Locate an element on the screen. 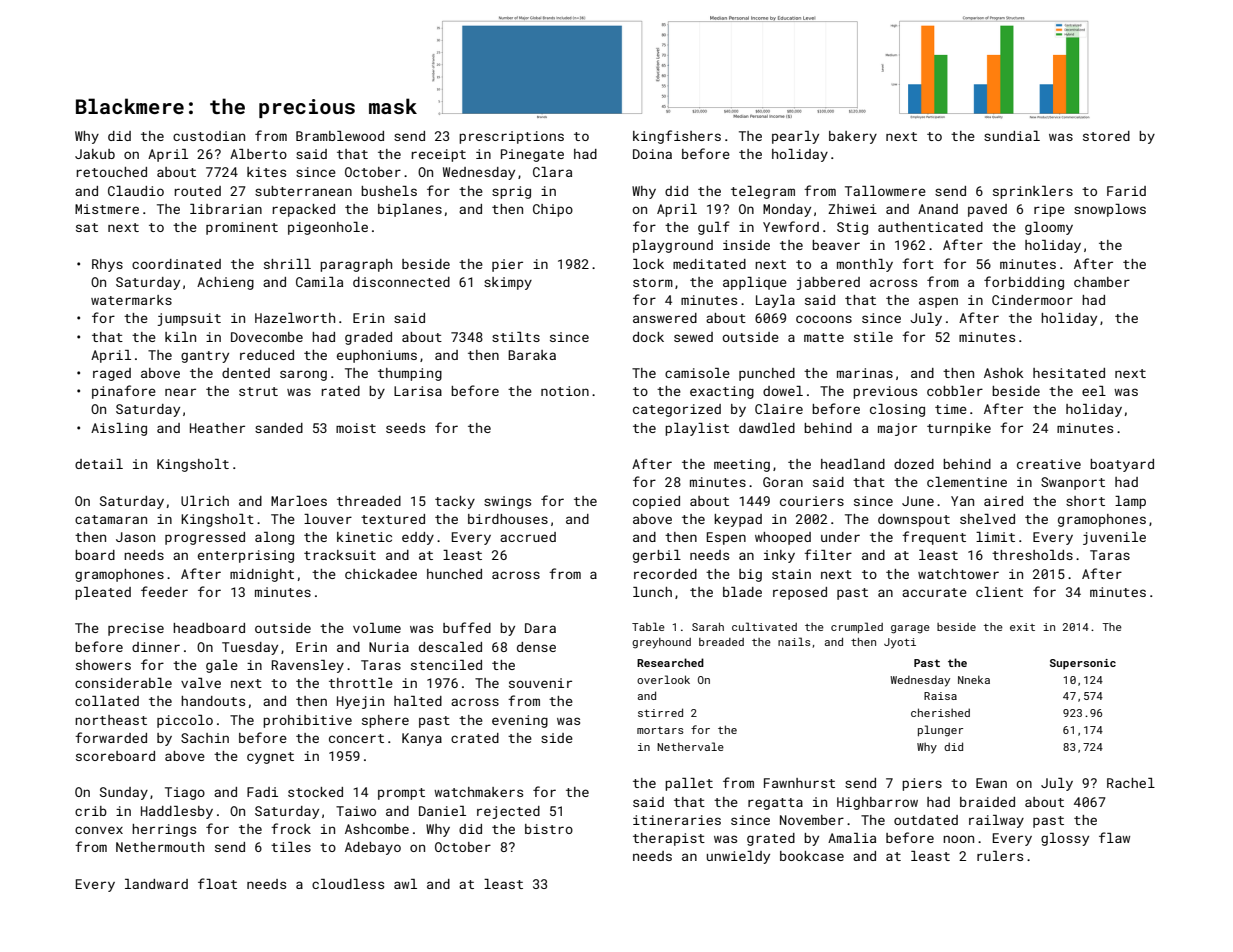 This screenshot has width=1233, height=952. skimpy is located at coordinates (508, 283).
